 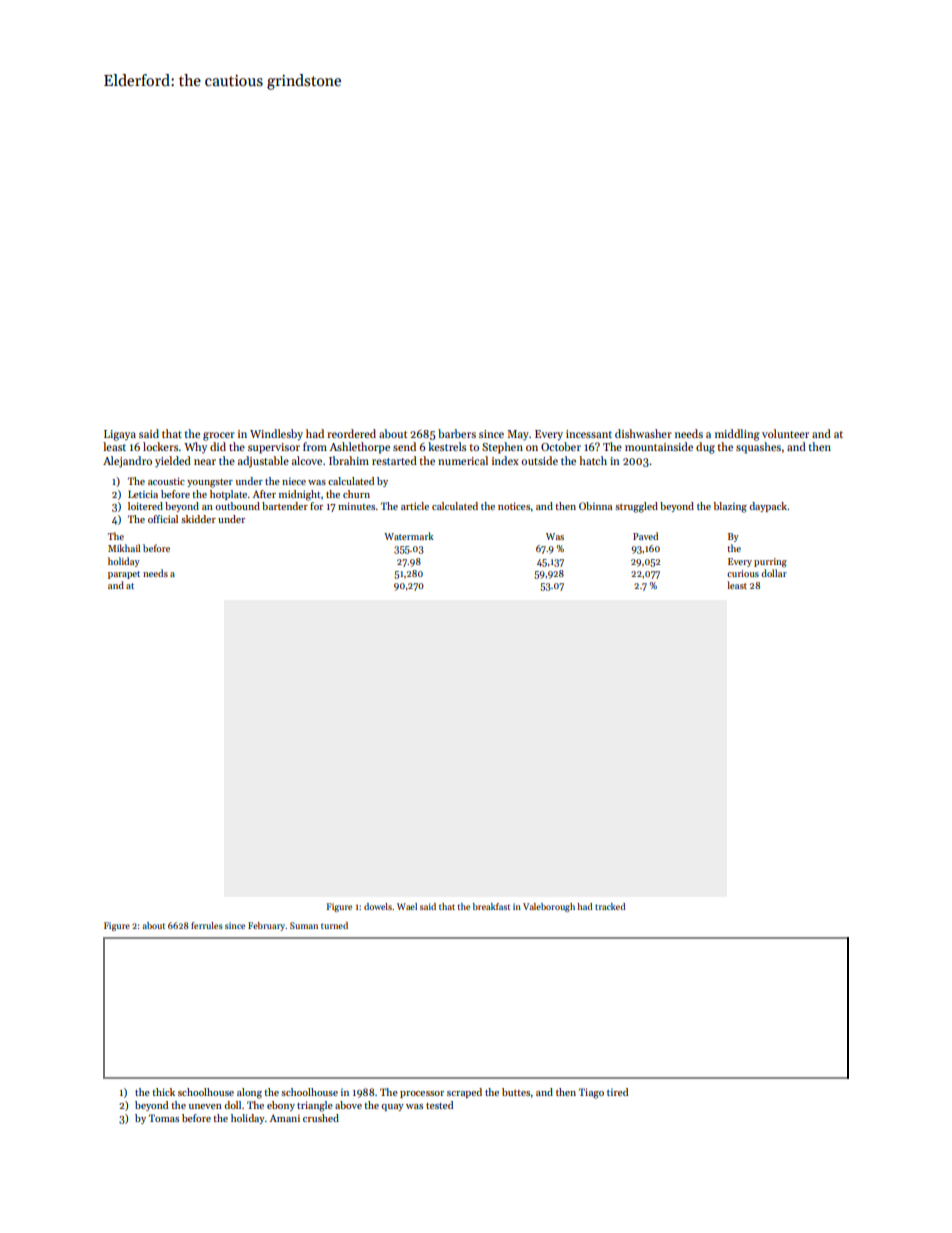 I want to click on curious, so click(x=743, y=573).
